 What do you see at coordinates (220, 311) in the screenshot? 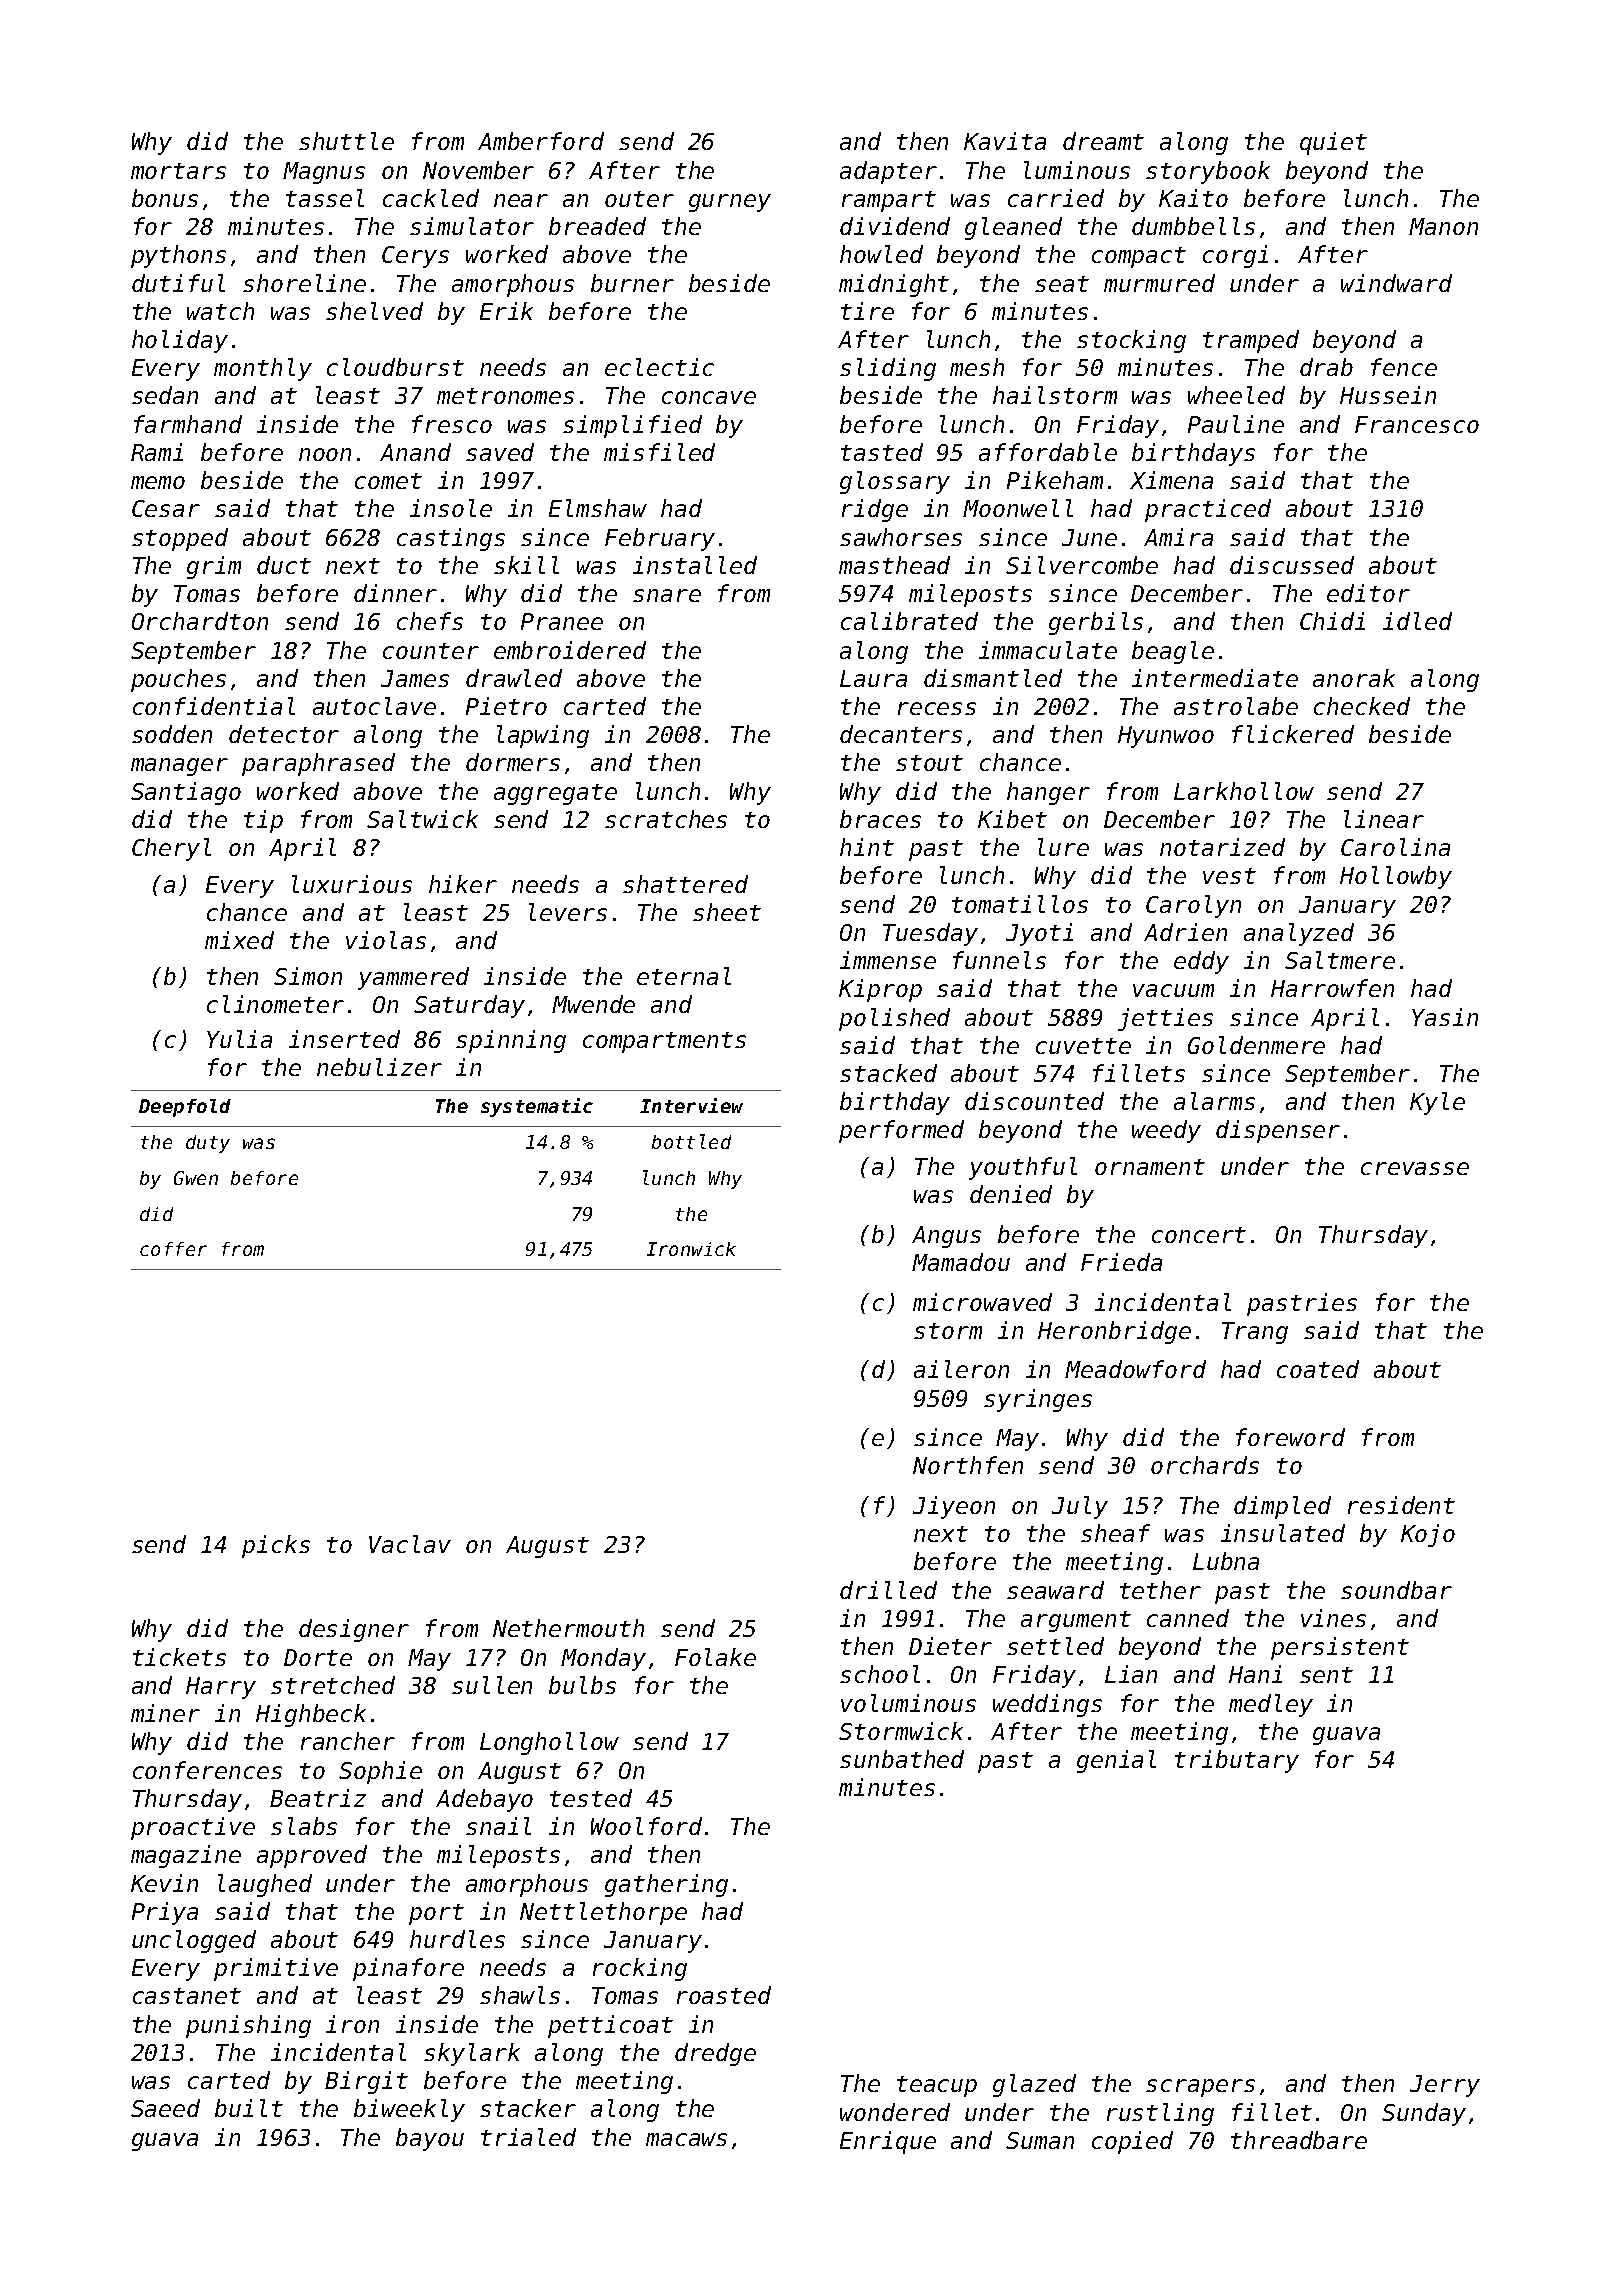
I see `watch` at bounding box center [220, 311].
